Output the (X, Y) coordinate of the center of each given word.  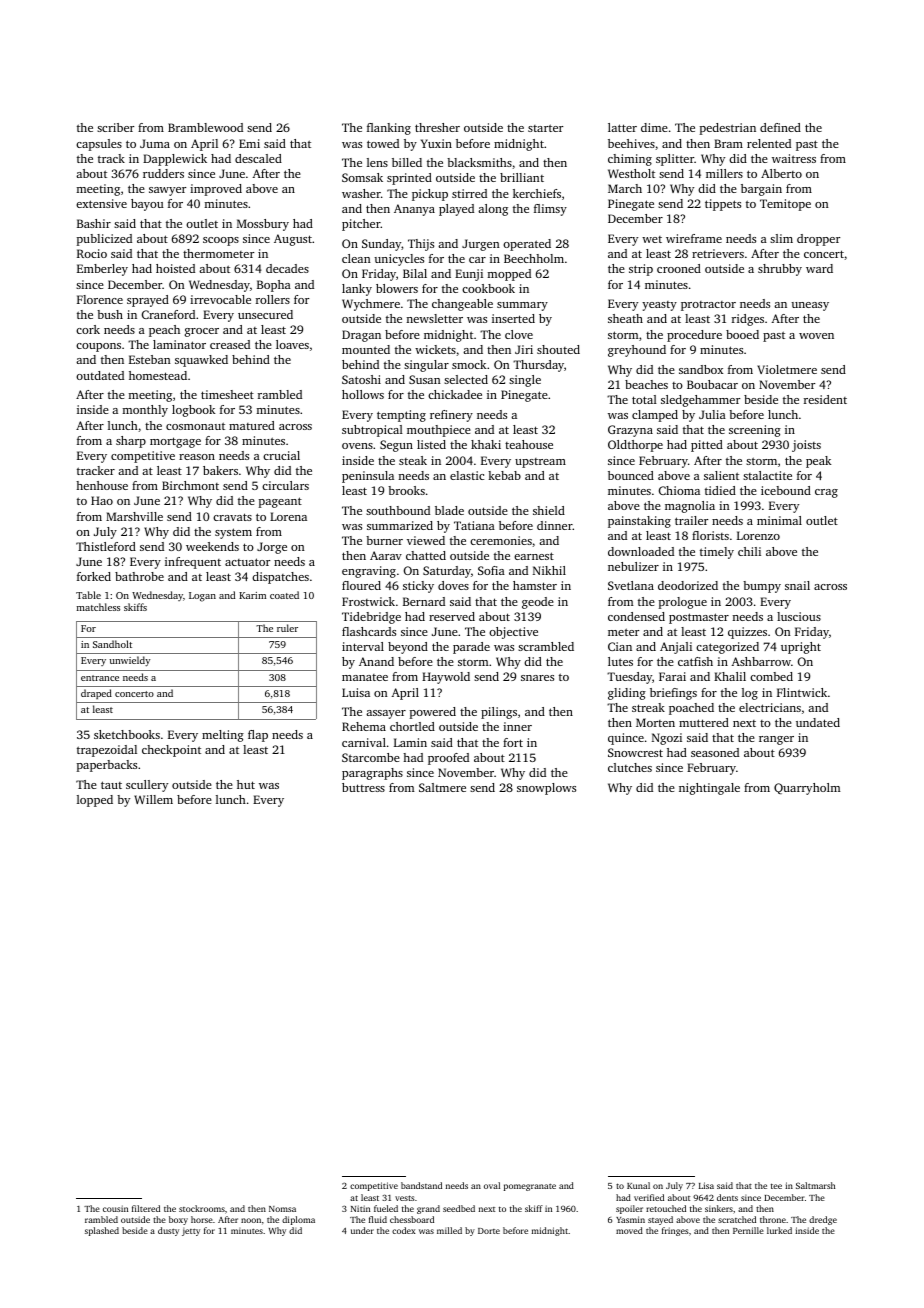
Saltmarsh (815, 1185)
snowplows (546, 789)
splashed (102, 1231)
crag (826, 493)
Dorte (489, 1231)
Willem (153, 799)
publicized (104, 240)
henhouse (102, 485)
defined (780, 127)
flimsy (550, 210)
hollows (363, 394)
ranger (776, 740)
